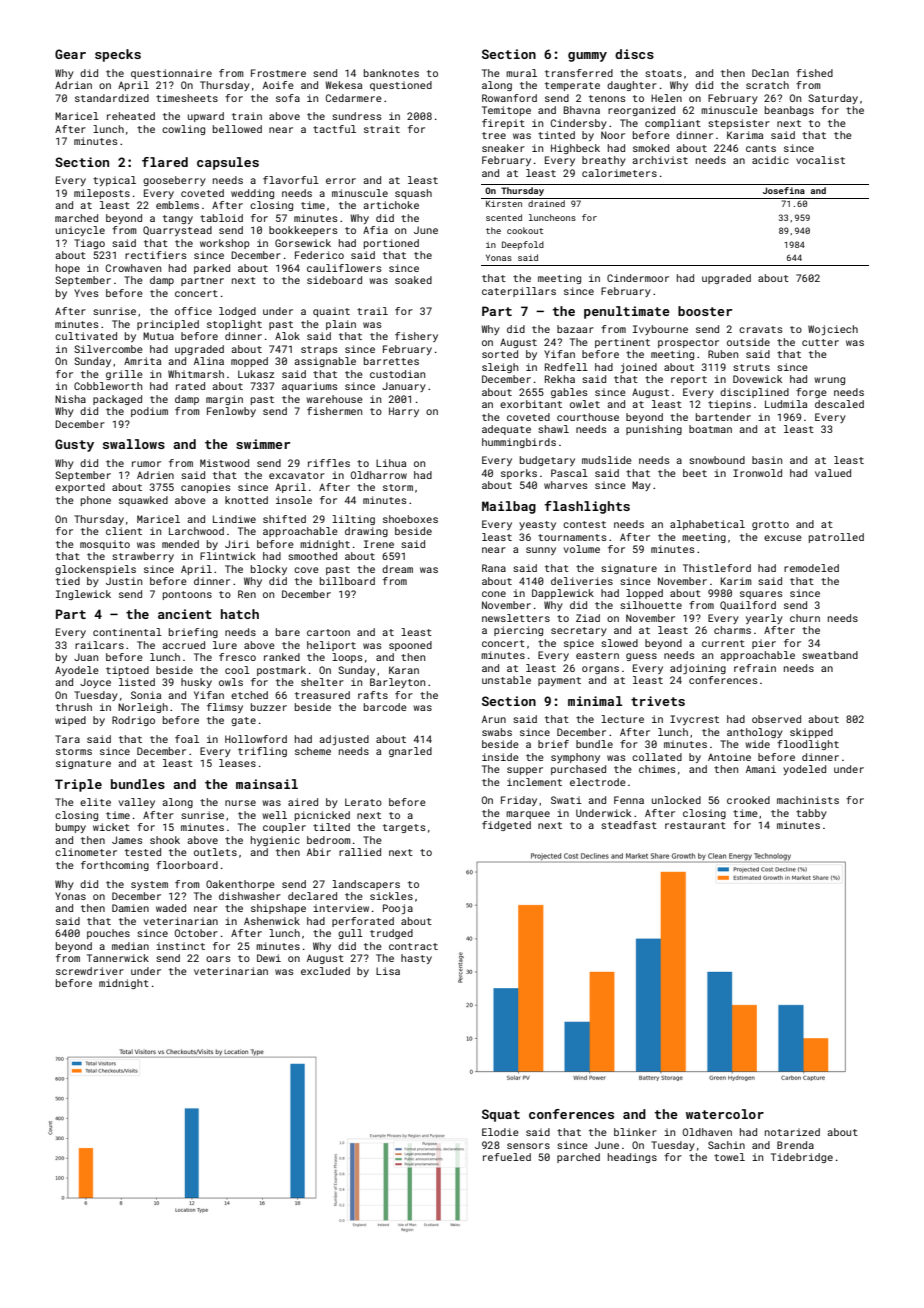  Describe the element at coordinates (748, 800) in the screenshot. I see `crooked` at that location.
